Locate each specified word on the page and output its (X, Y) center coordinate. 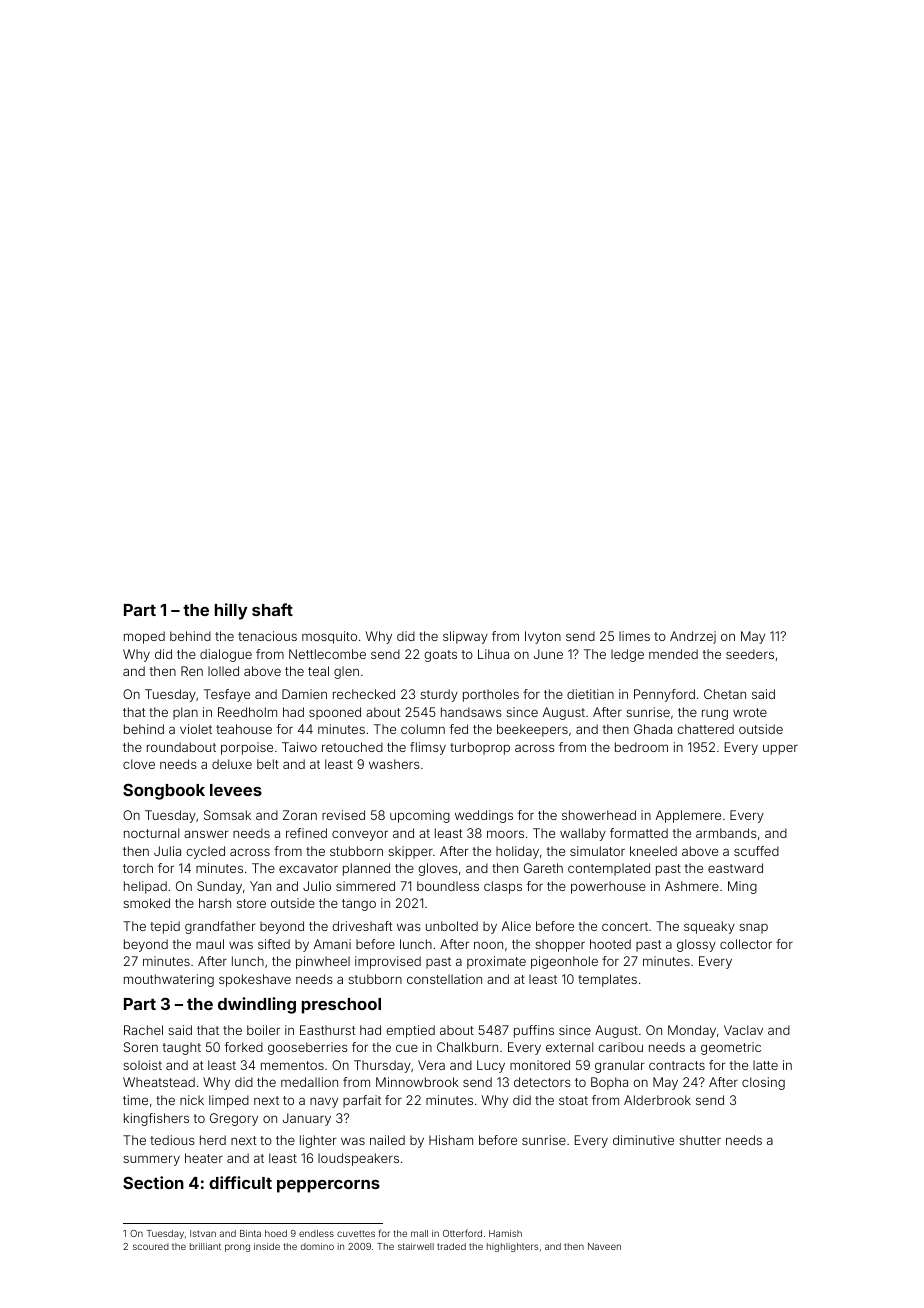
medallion (309, 1082)
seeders (750, 654)
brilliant (205, 1246)
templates (607, 980)
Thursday (382, 1066)
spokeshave (255, 980)
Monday (692, 1031)
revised (343, 815)
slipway (465, 637)
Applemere (688, 816)
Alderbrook (657, 1100)
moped (144, 637)
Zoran (300, 815)
